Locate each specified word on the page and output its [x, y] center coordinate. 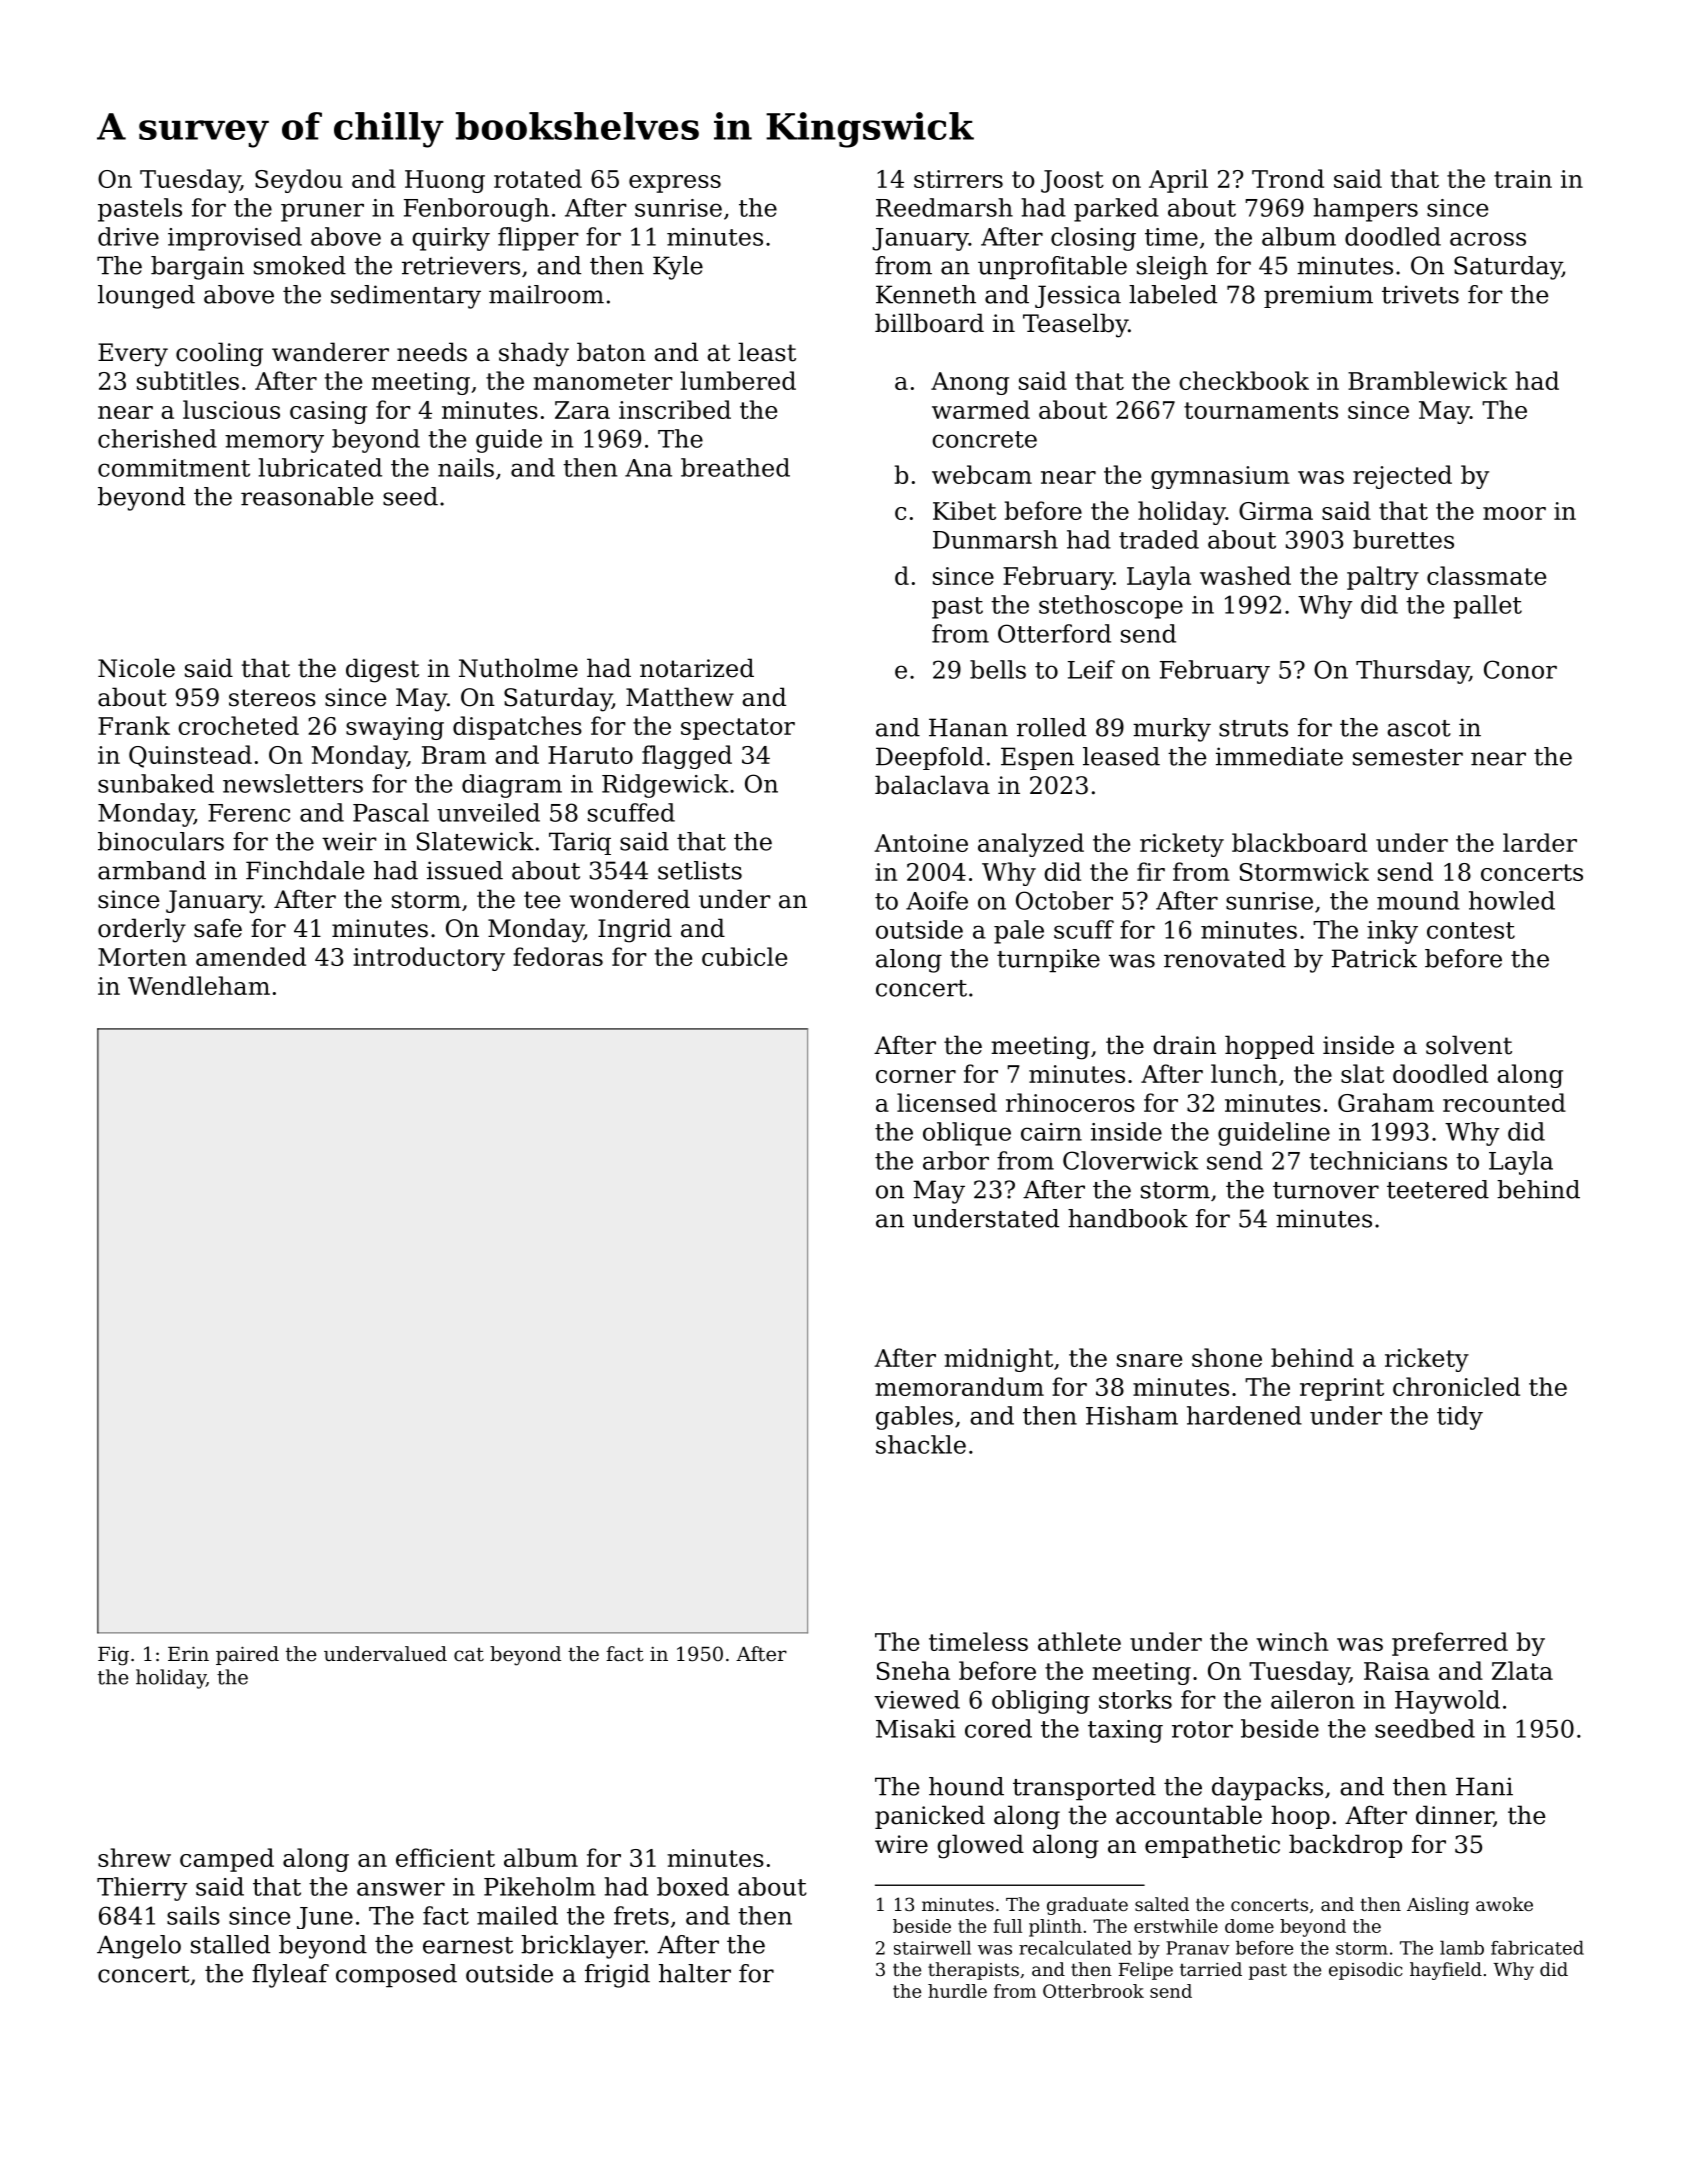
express [675, 184]
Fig [113, 1656]
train [1523, 179]
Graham [1386, 1102]
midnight [998, 1360]
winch [1292, 1641]
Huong [445, 181]
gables [914, 1418]
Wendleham [199, 985]
